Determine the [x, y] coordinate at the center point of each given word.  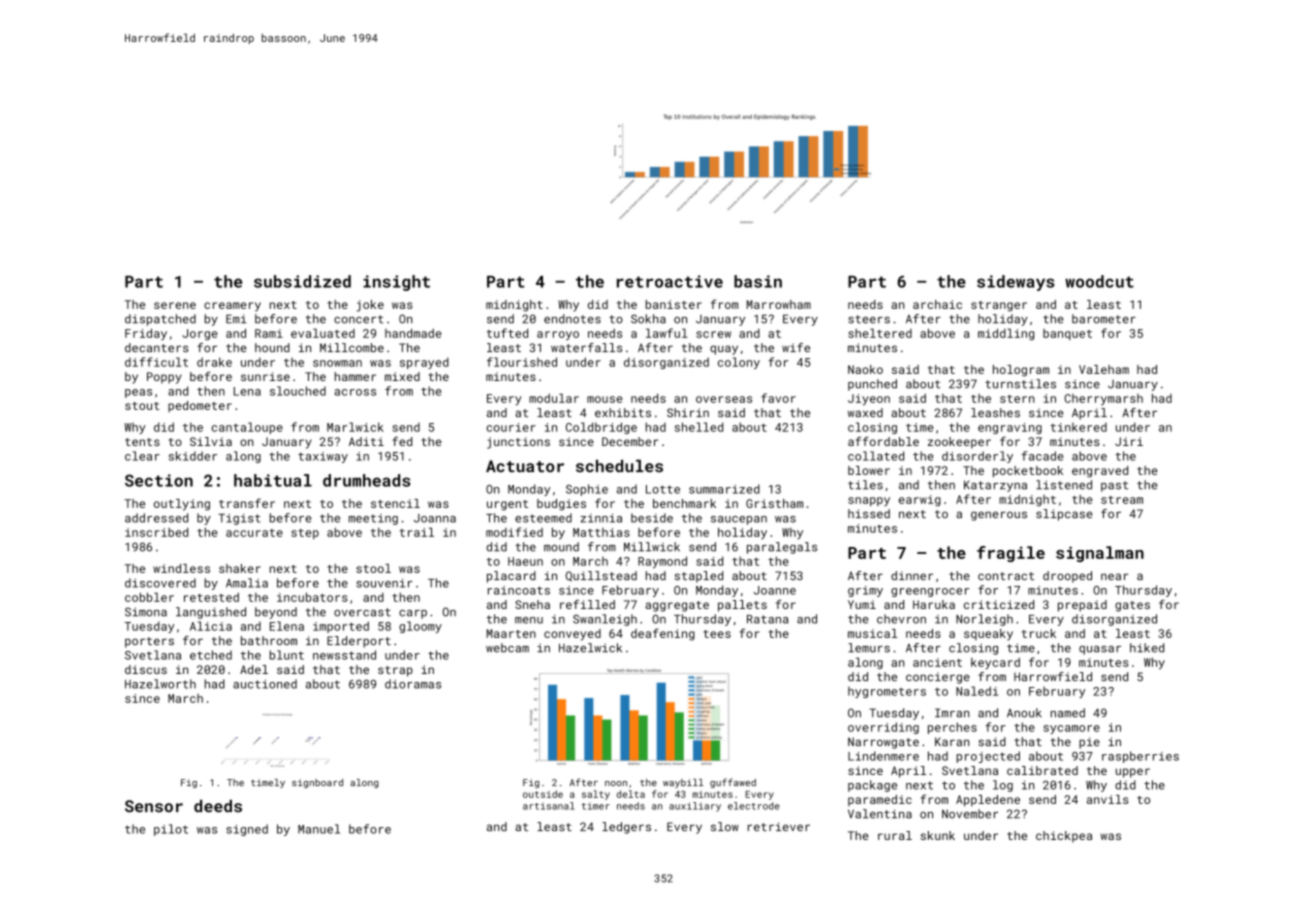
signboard [317, 783]
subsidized [302, 281]
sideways [1015, 283]
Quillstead [601, 576]
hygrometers [887, 692]
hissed [869, 513]
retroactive [670, 281]
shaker [240, 568]
